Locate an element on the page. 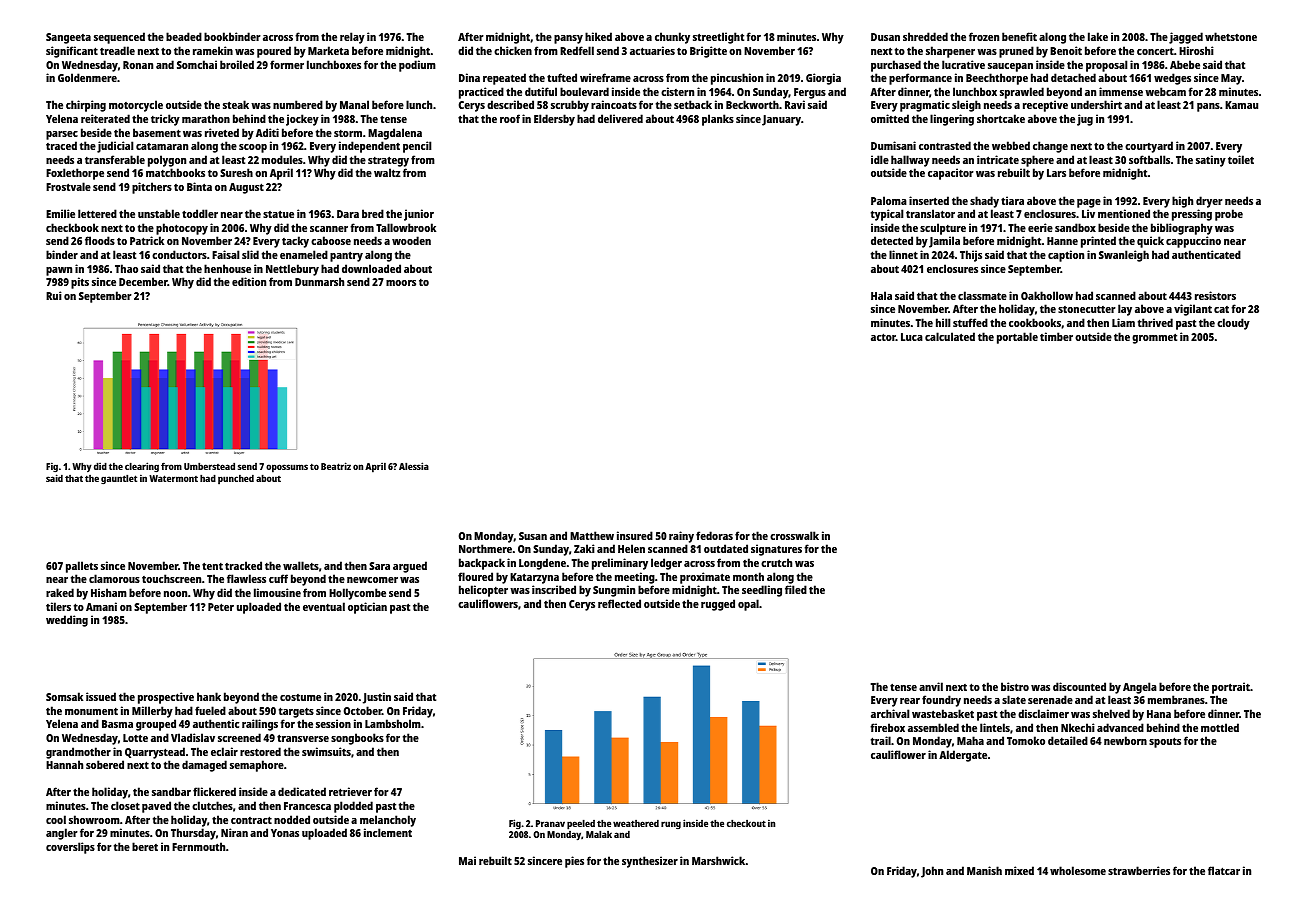  toilet is located at coordinates (1241, 159).
